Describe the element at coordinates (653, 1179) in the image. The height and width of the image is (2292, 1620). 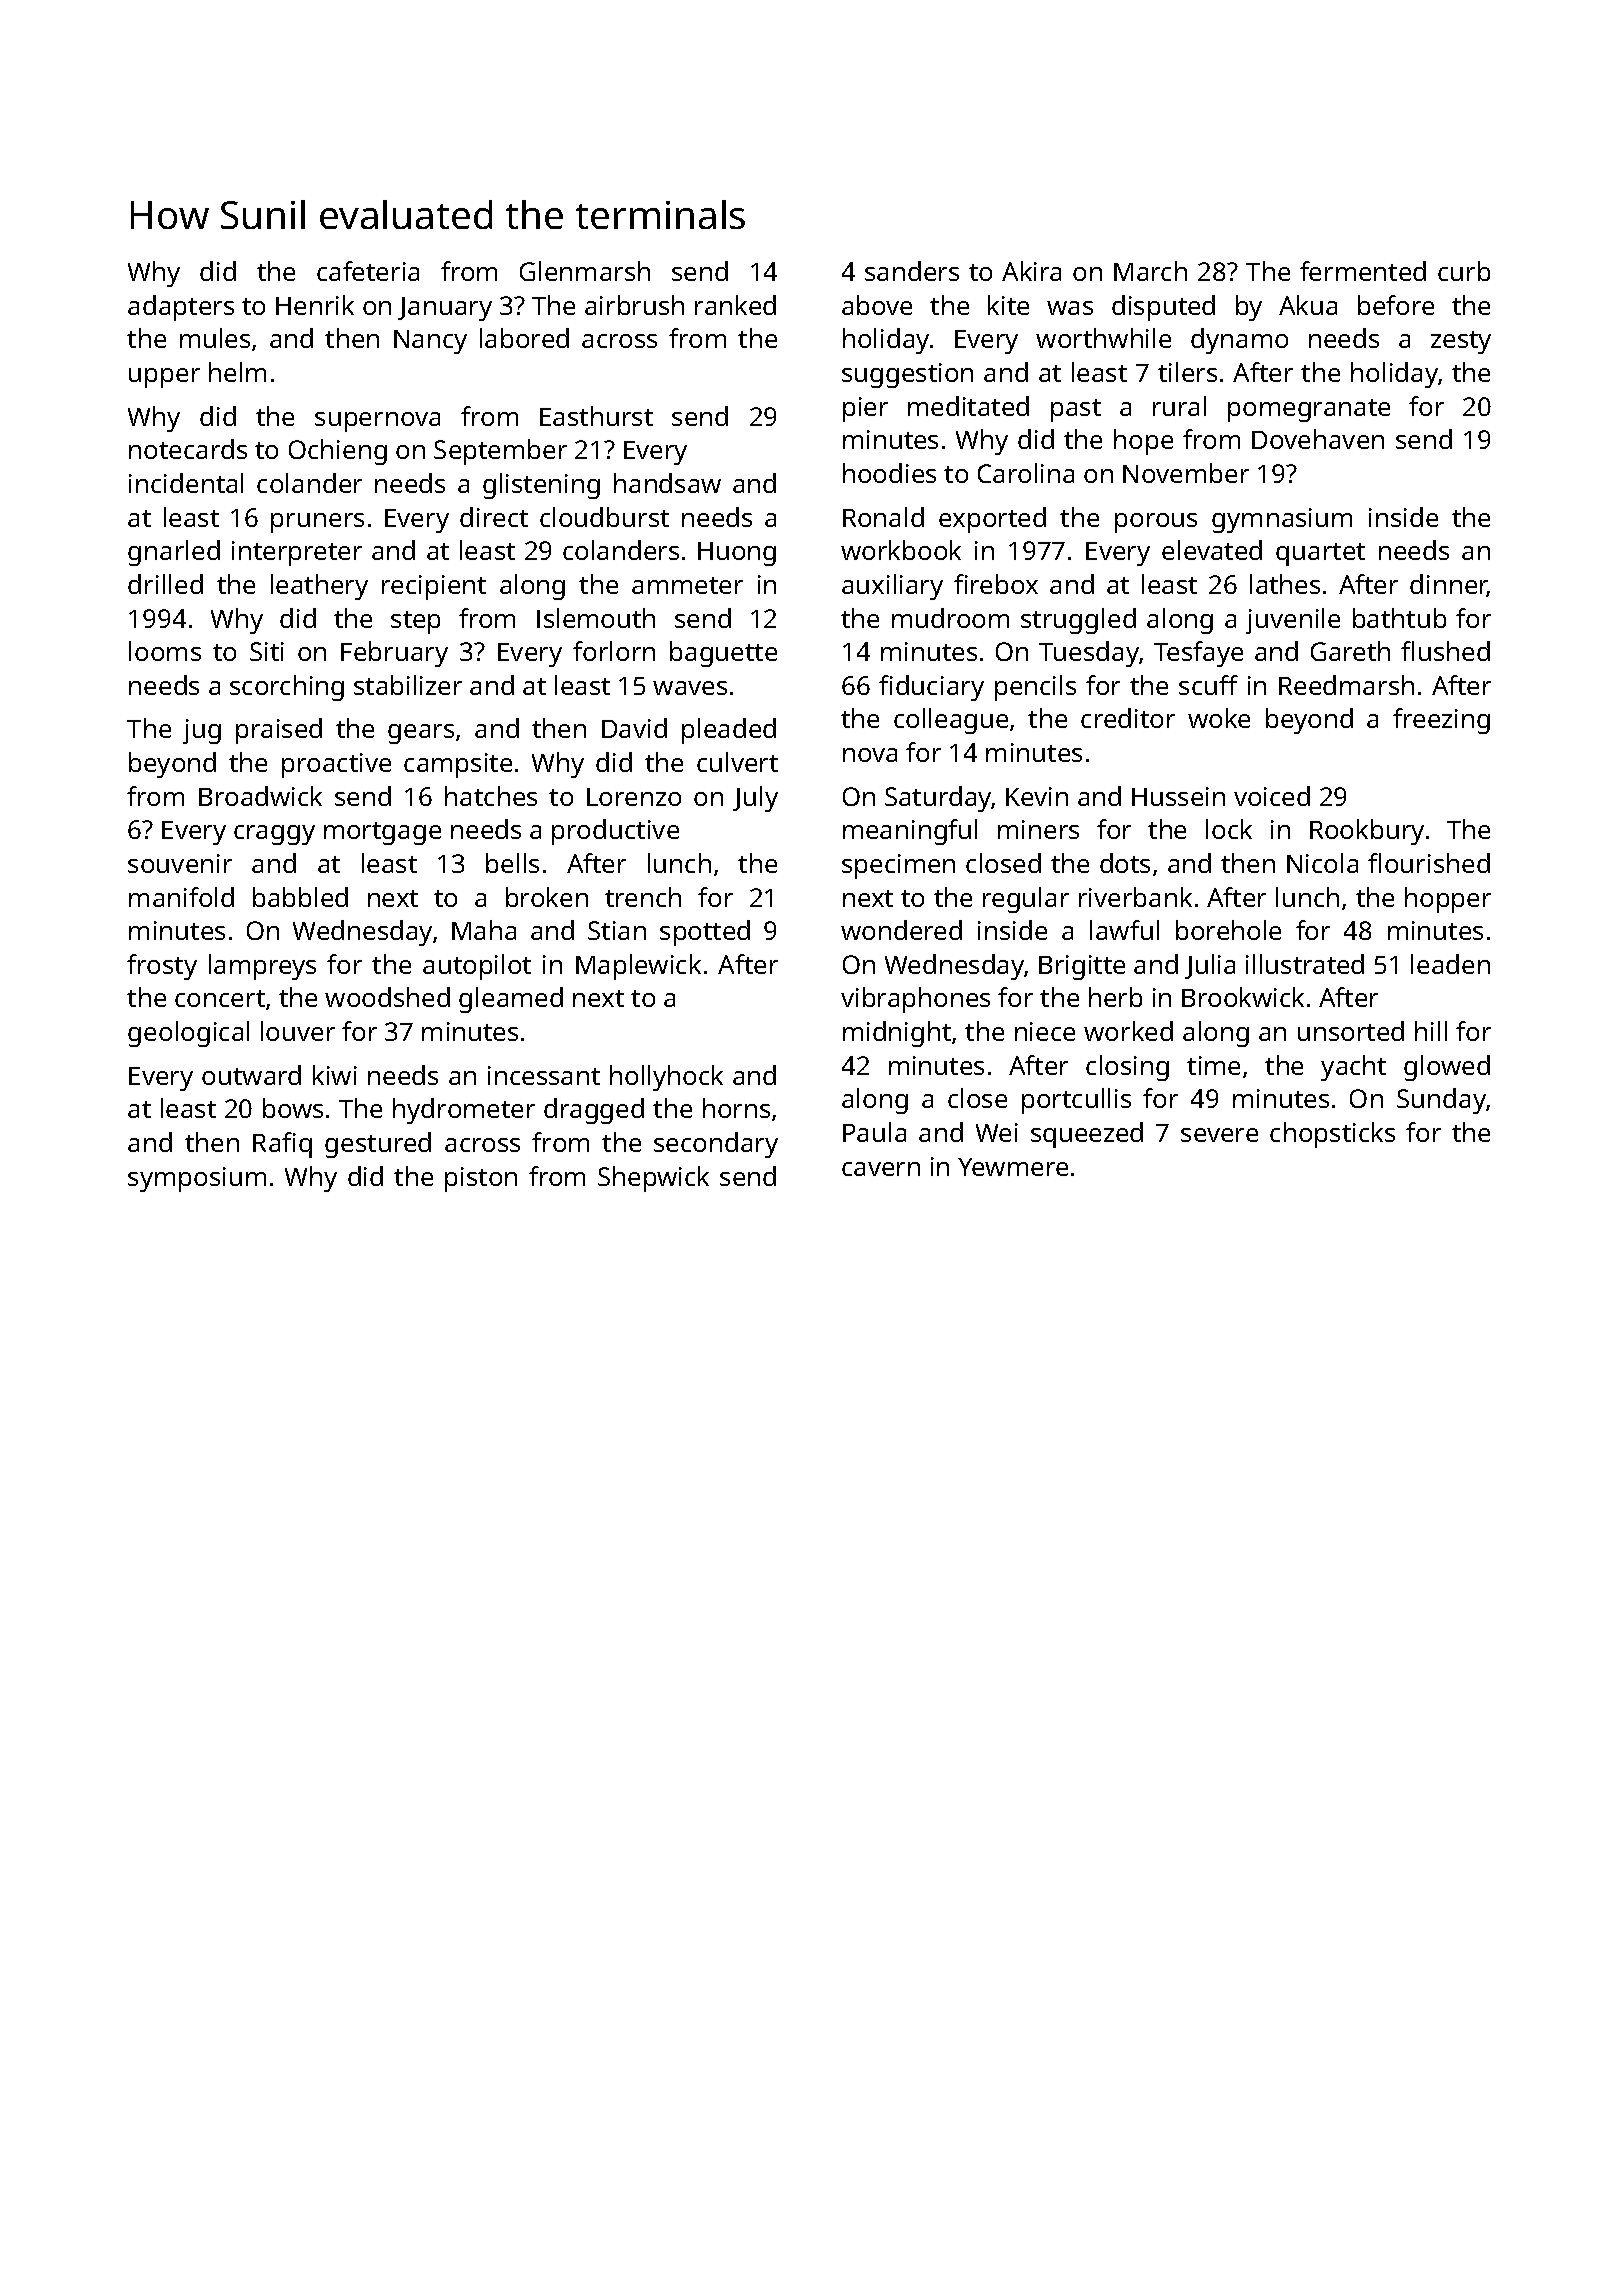
I see `Shepwick` at that location.
